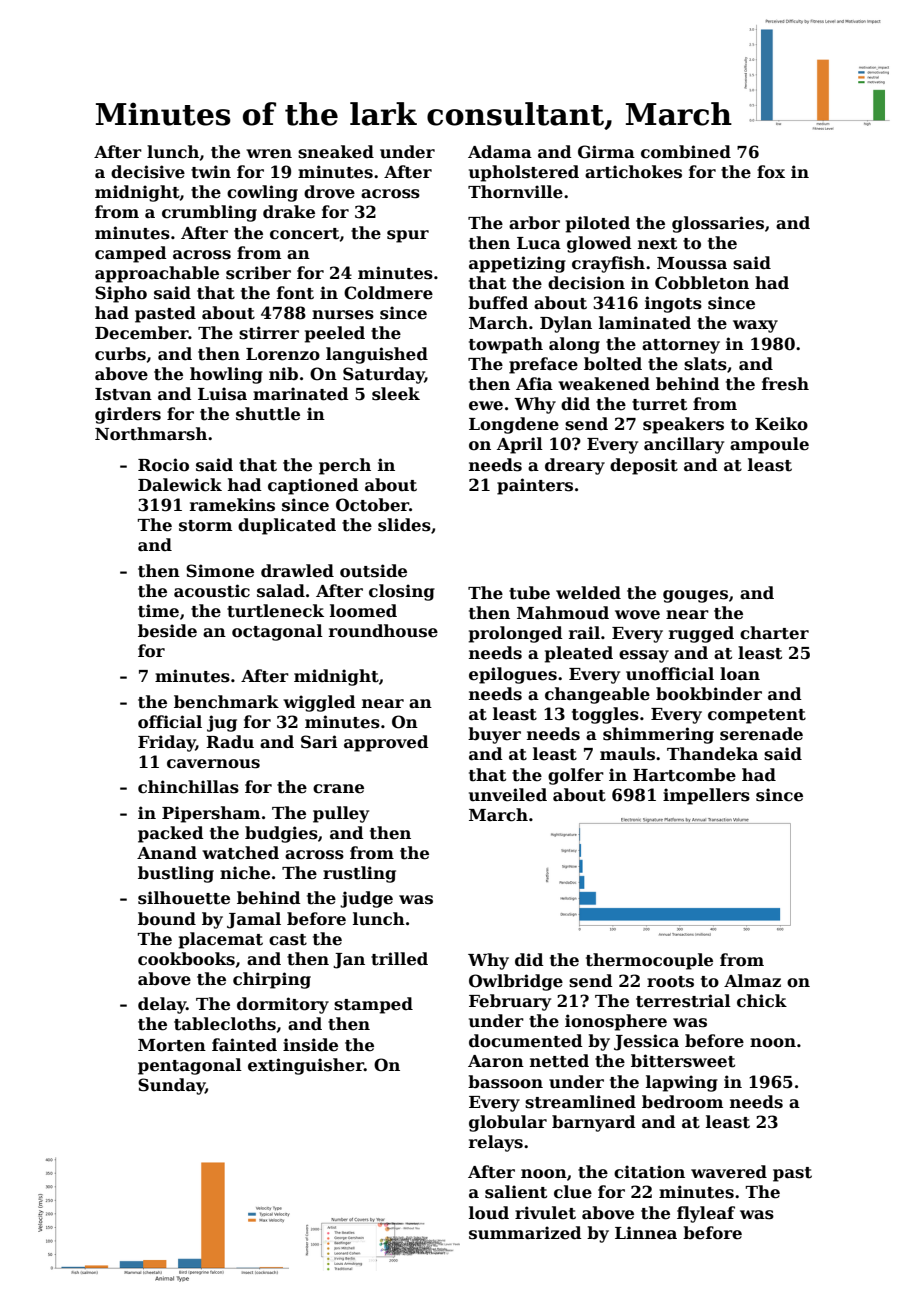  What do you see at coordinates (190, 1066) in the document?
I see `pentagonal` at bounding box center [190, 1066].
